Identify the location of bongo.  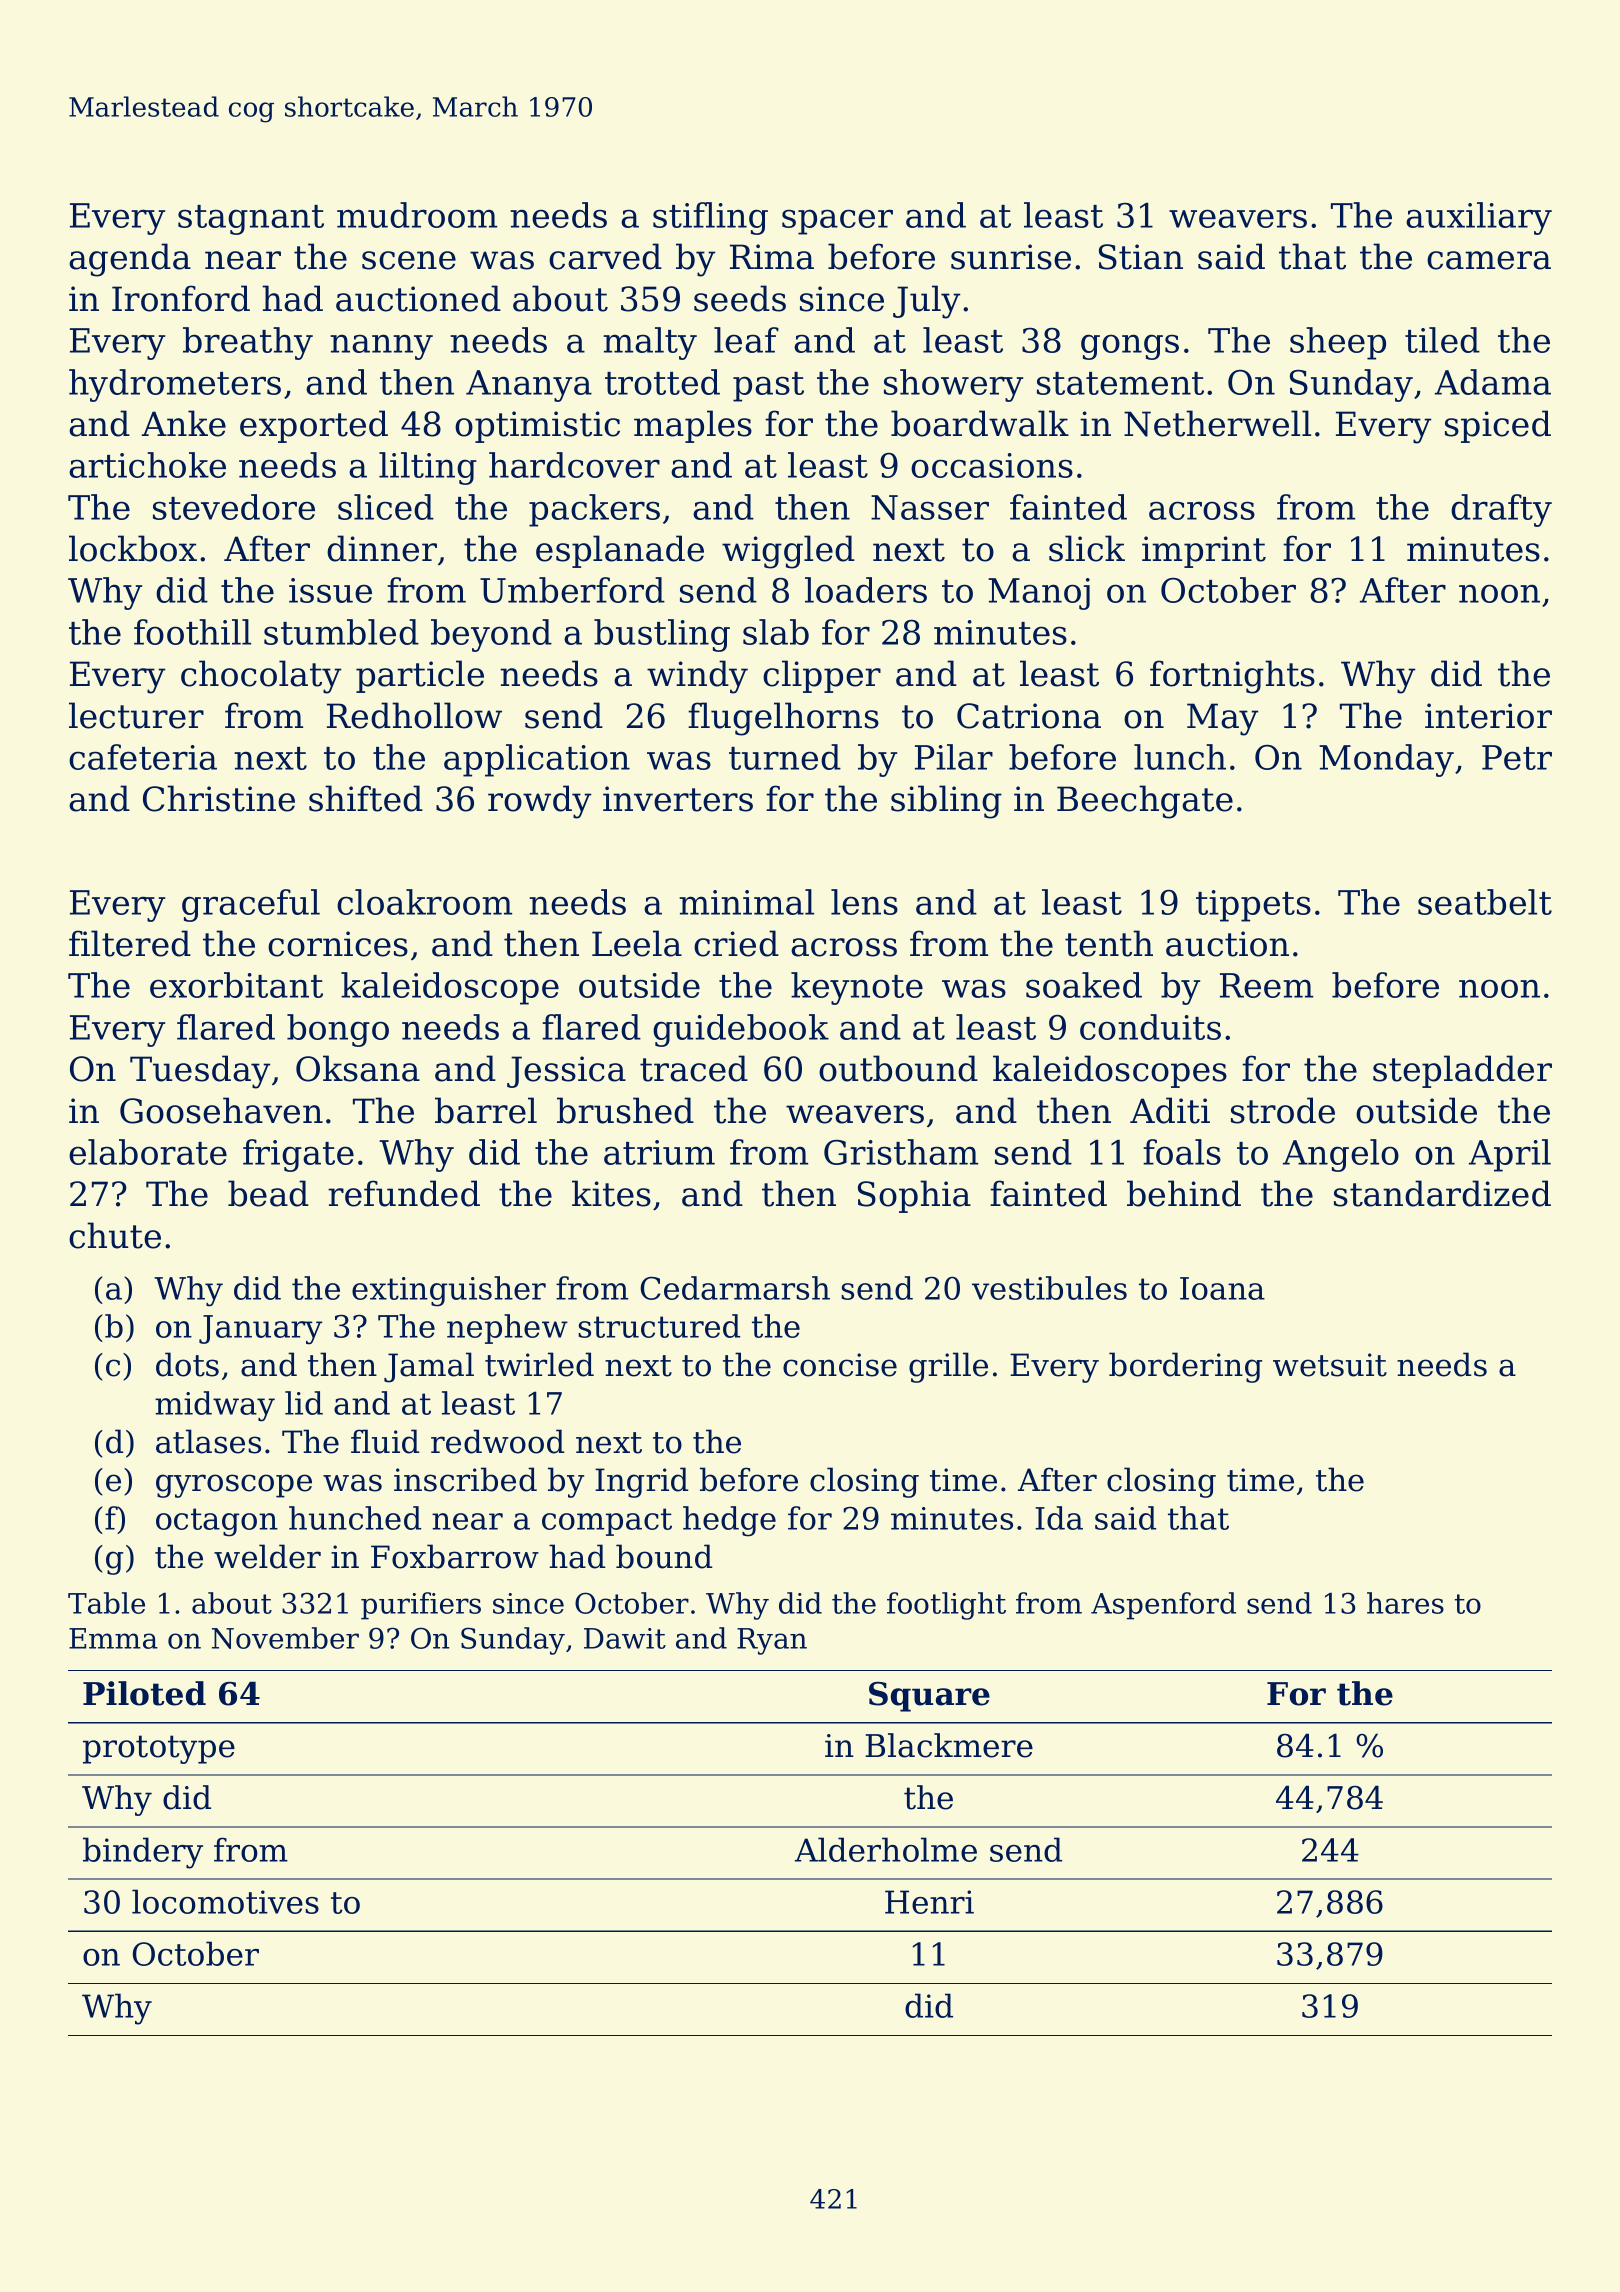
(338, 1030).
